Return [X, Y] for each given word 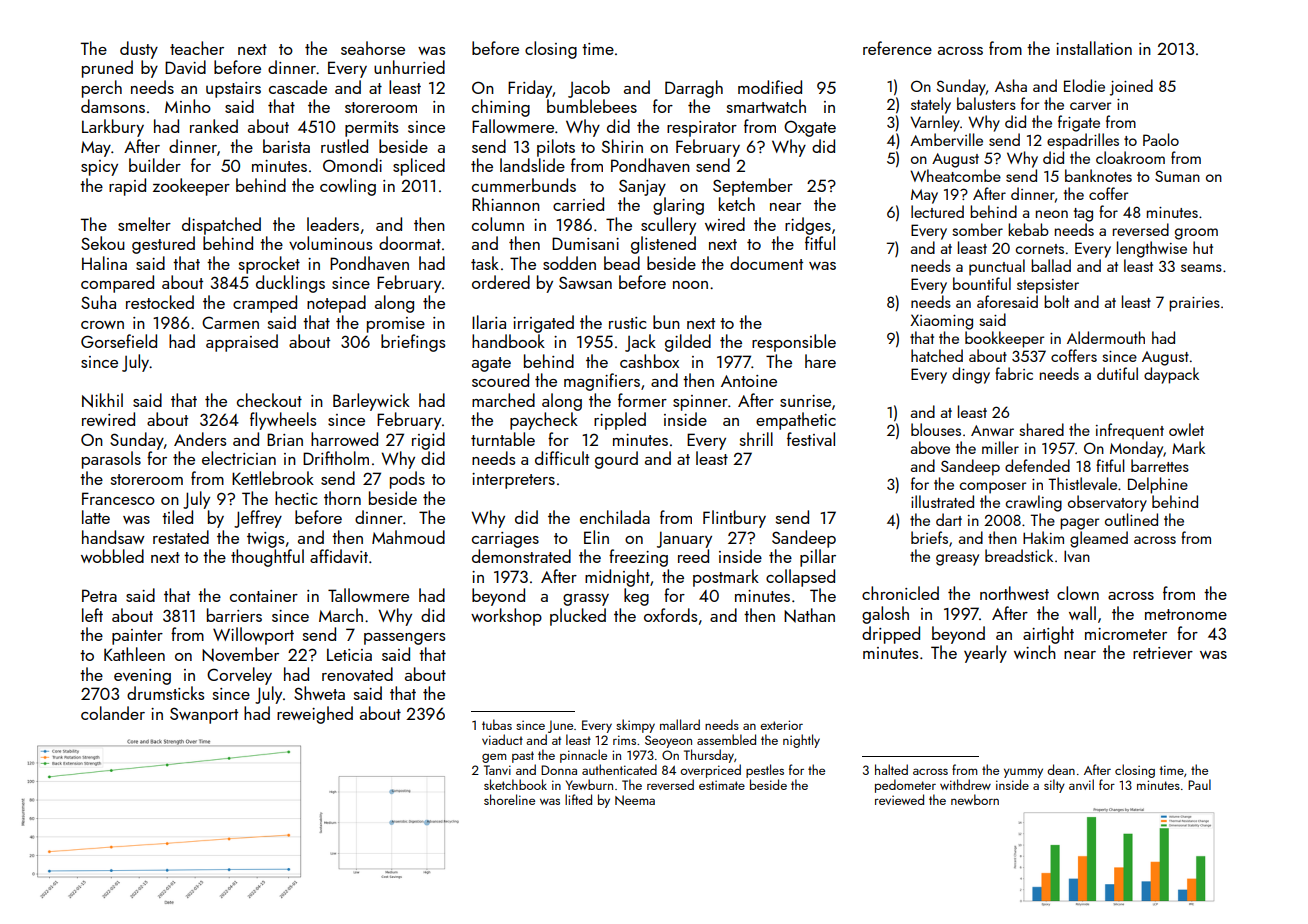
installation [1094, 48]
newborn [975, 799]
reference [897, 48]
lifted [578, 799]
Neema [635, 800]
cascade [298, 87]
